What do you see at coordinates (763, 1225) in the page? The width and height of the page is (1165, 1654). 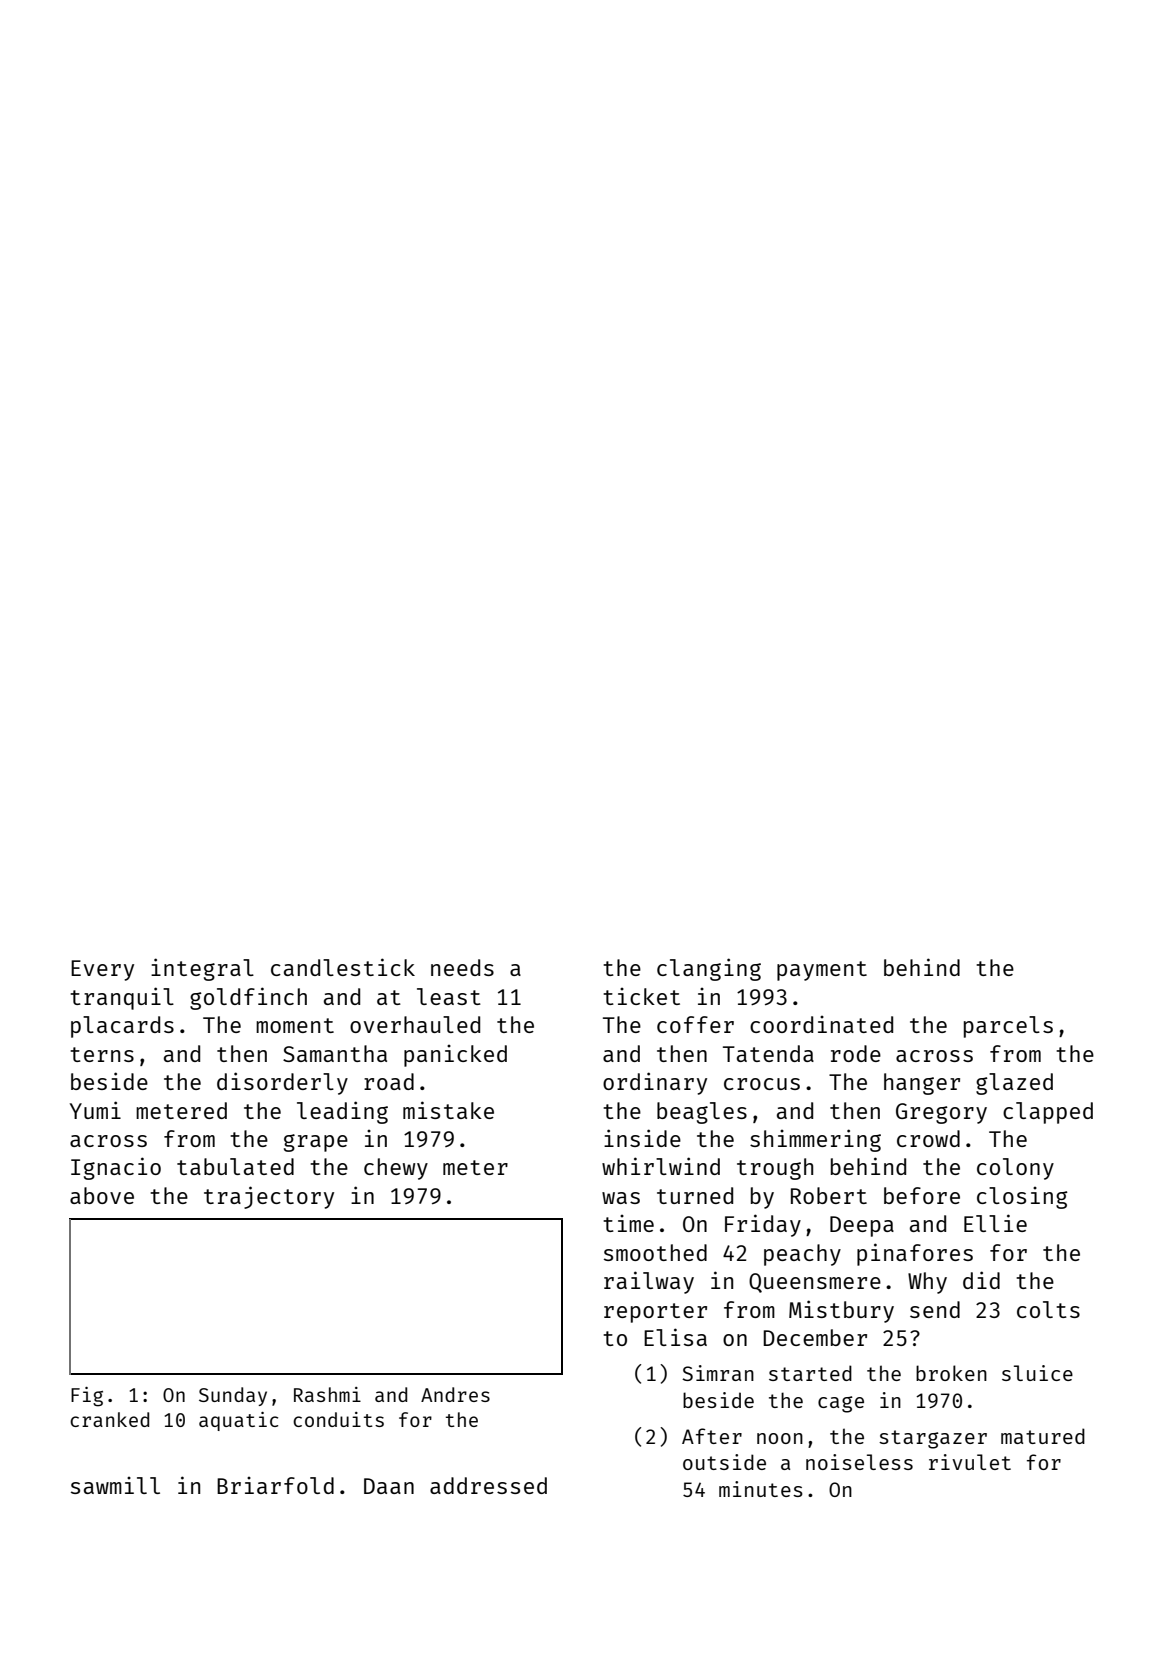 I see `Friday` at bounding box center [763, 1225].
